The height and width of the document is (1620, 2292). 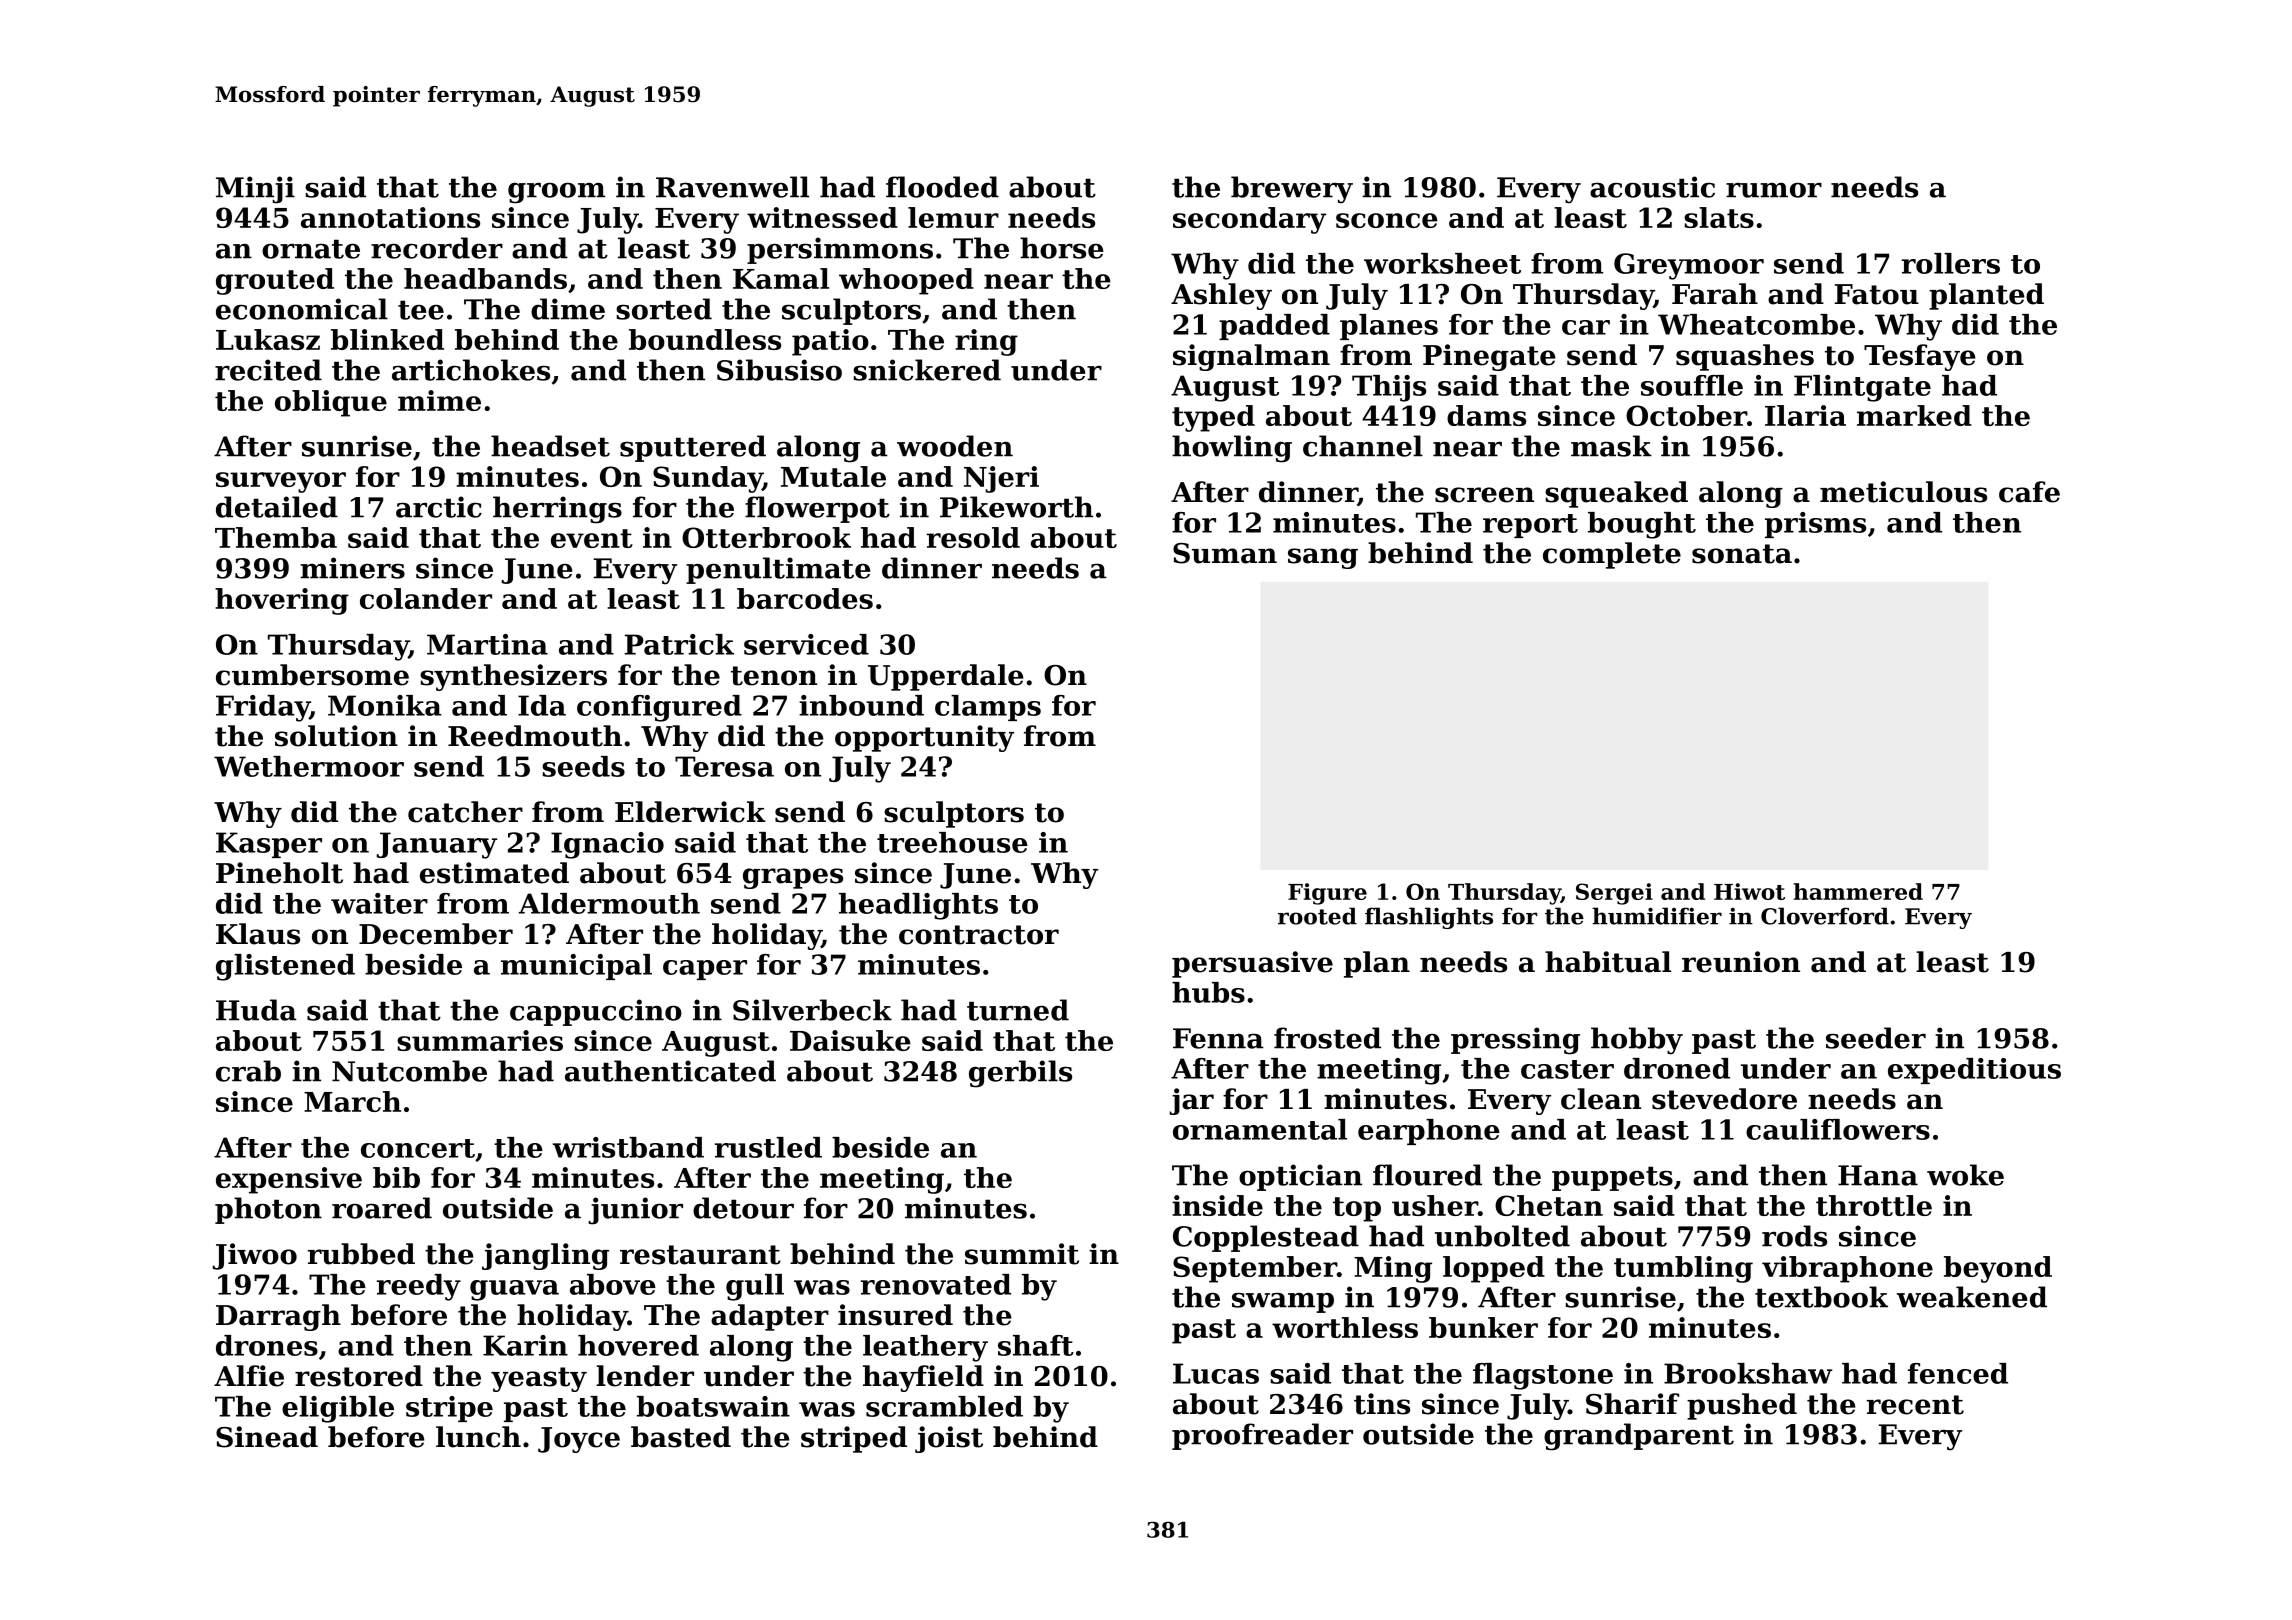 I want to click on typed, so click(x=1213, y=418).
